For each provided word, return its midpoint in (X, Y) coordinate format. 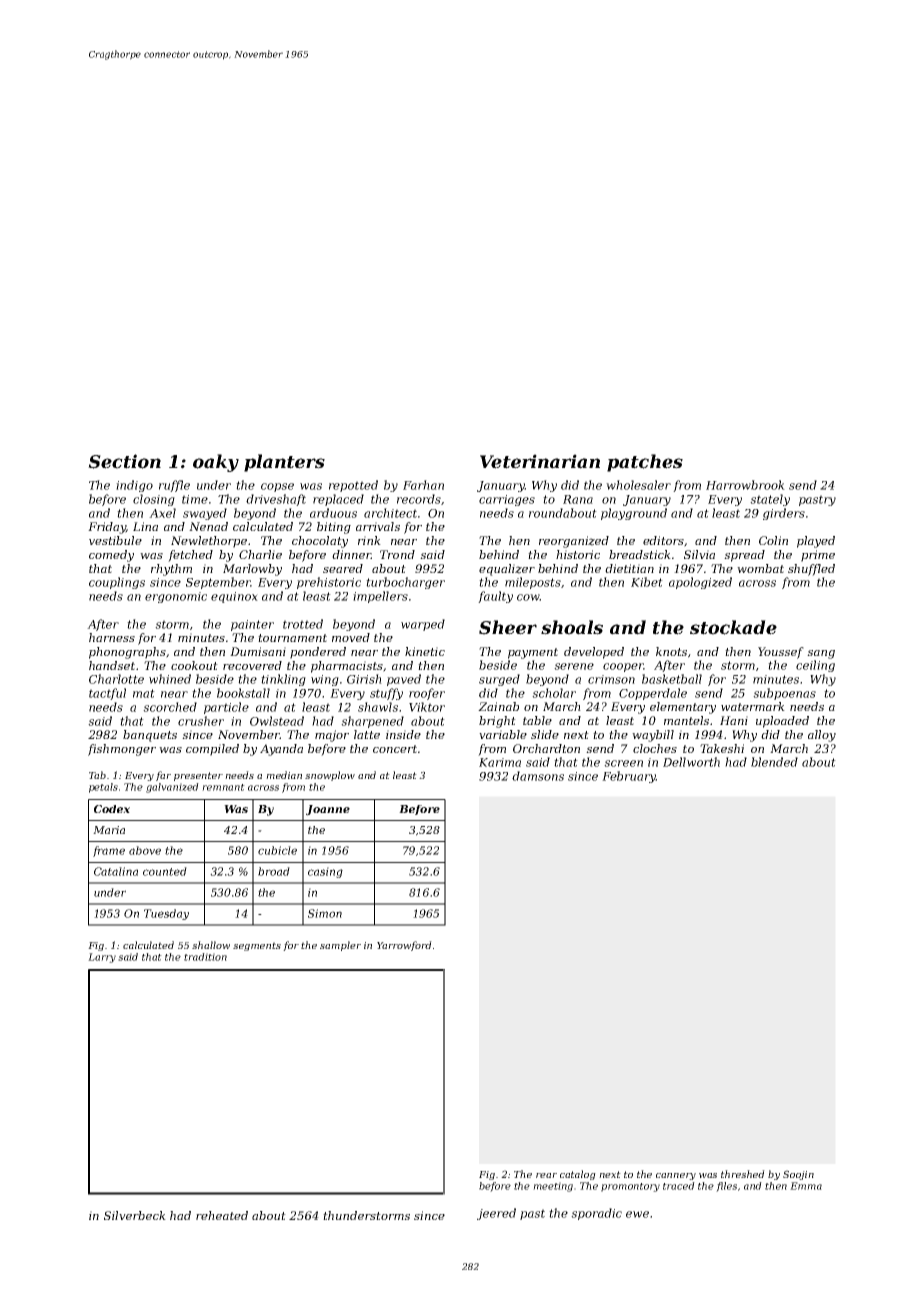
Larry (102, 958)
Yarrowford (404, 946)
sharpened (372, 722)
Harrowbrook (745, 485)
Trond (397, 554)
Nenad (208, 526)
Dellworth (691, 762)
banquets (150, 736)
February (629, 777)
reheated (222, 1215)
